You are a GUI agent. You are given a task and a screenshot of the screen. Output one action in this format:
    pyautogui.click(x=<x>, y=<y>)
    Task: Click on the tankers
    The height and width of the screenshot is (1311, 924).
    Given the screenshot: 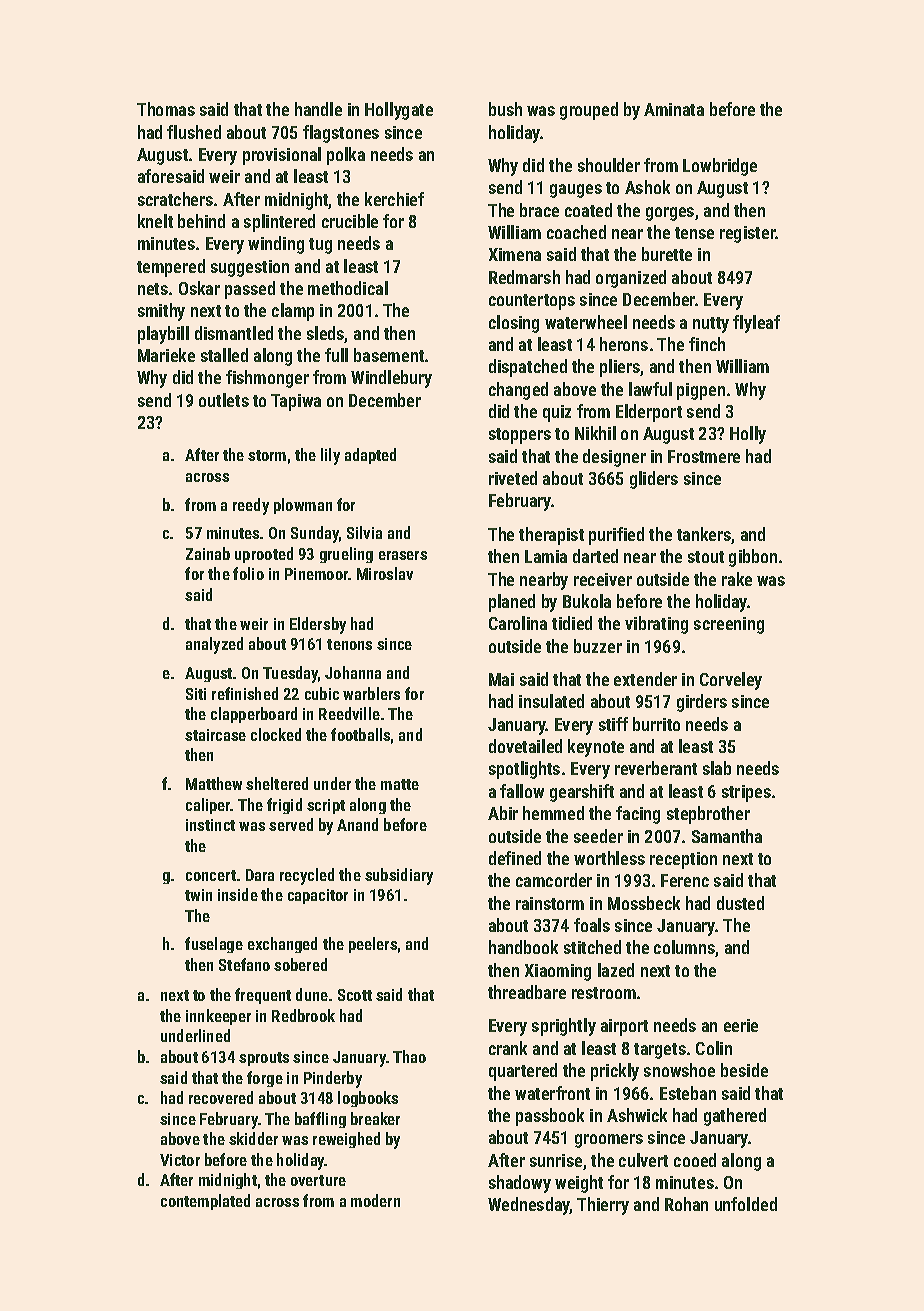 What is the action you would take?
    pyautogui.click(x=704, y=534)
